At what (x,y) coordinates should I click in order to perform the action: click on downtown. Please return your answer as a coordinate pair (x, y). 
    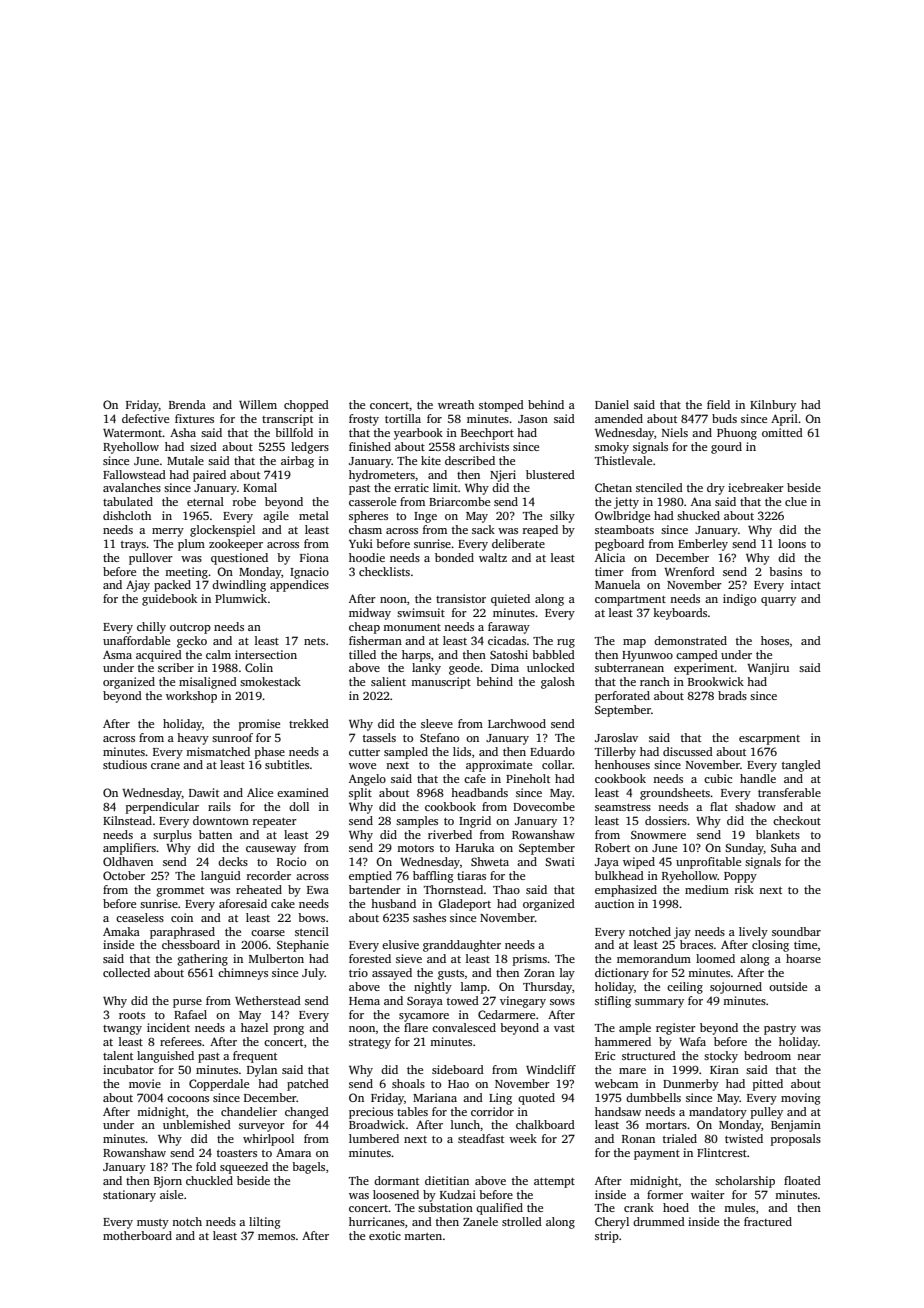
    Looking at the image, I should click on (221, 820).
